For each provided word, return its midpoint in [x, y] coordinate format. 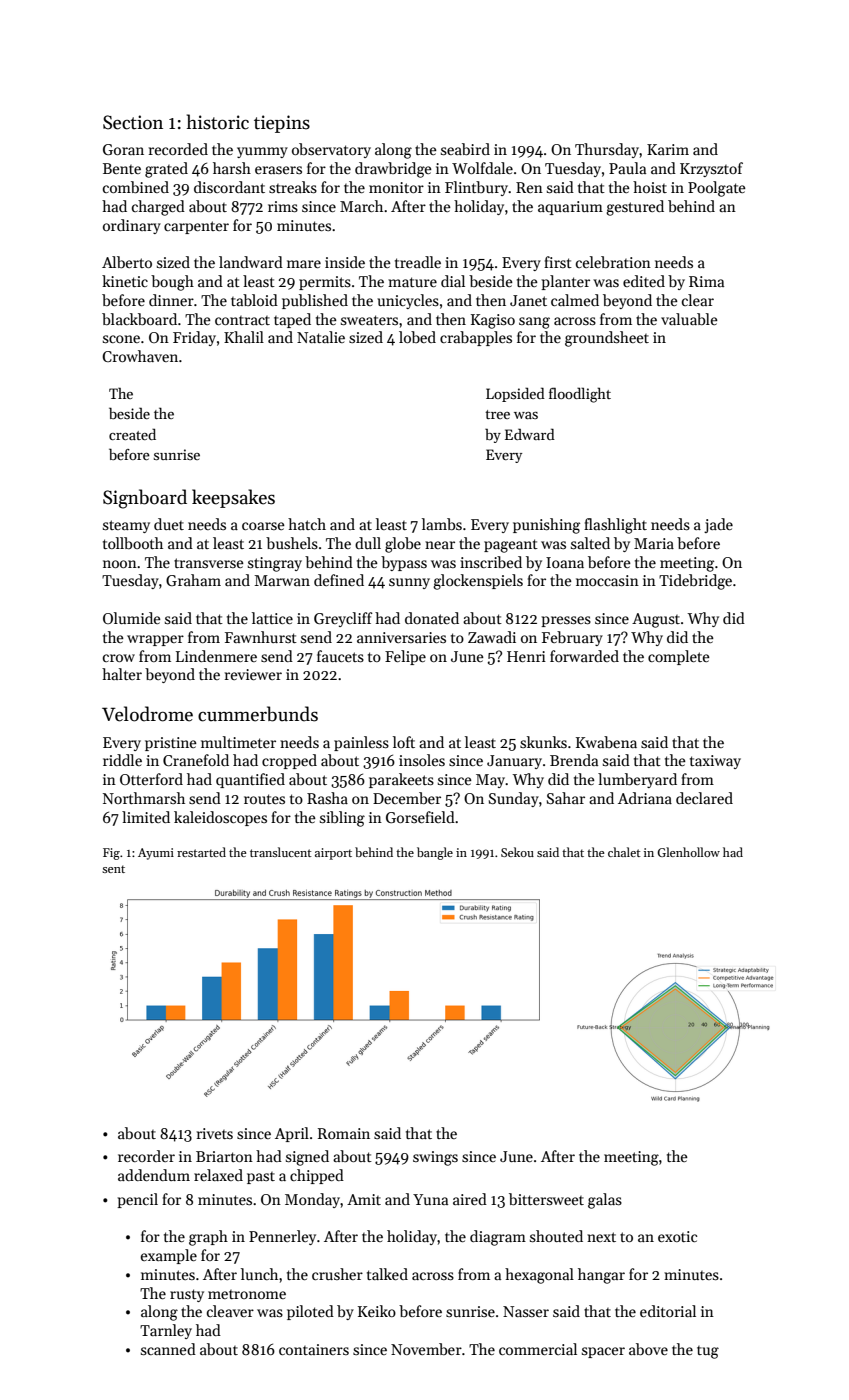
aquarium [570, 208]
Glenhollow [688, 852]
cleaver [230, 1311]
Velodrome [147, 714]
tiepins [282, 124]
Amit [364, 1199]
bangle [435, 853]
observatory [331, 150]
